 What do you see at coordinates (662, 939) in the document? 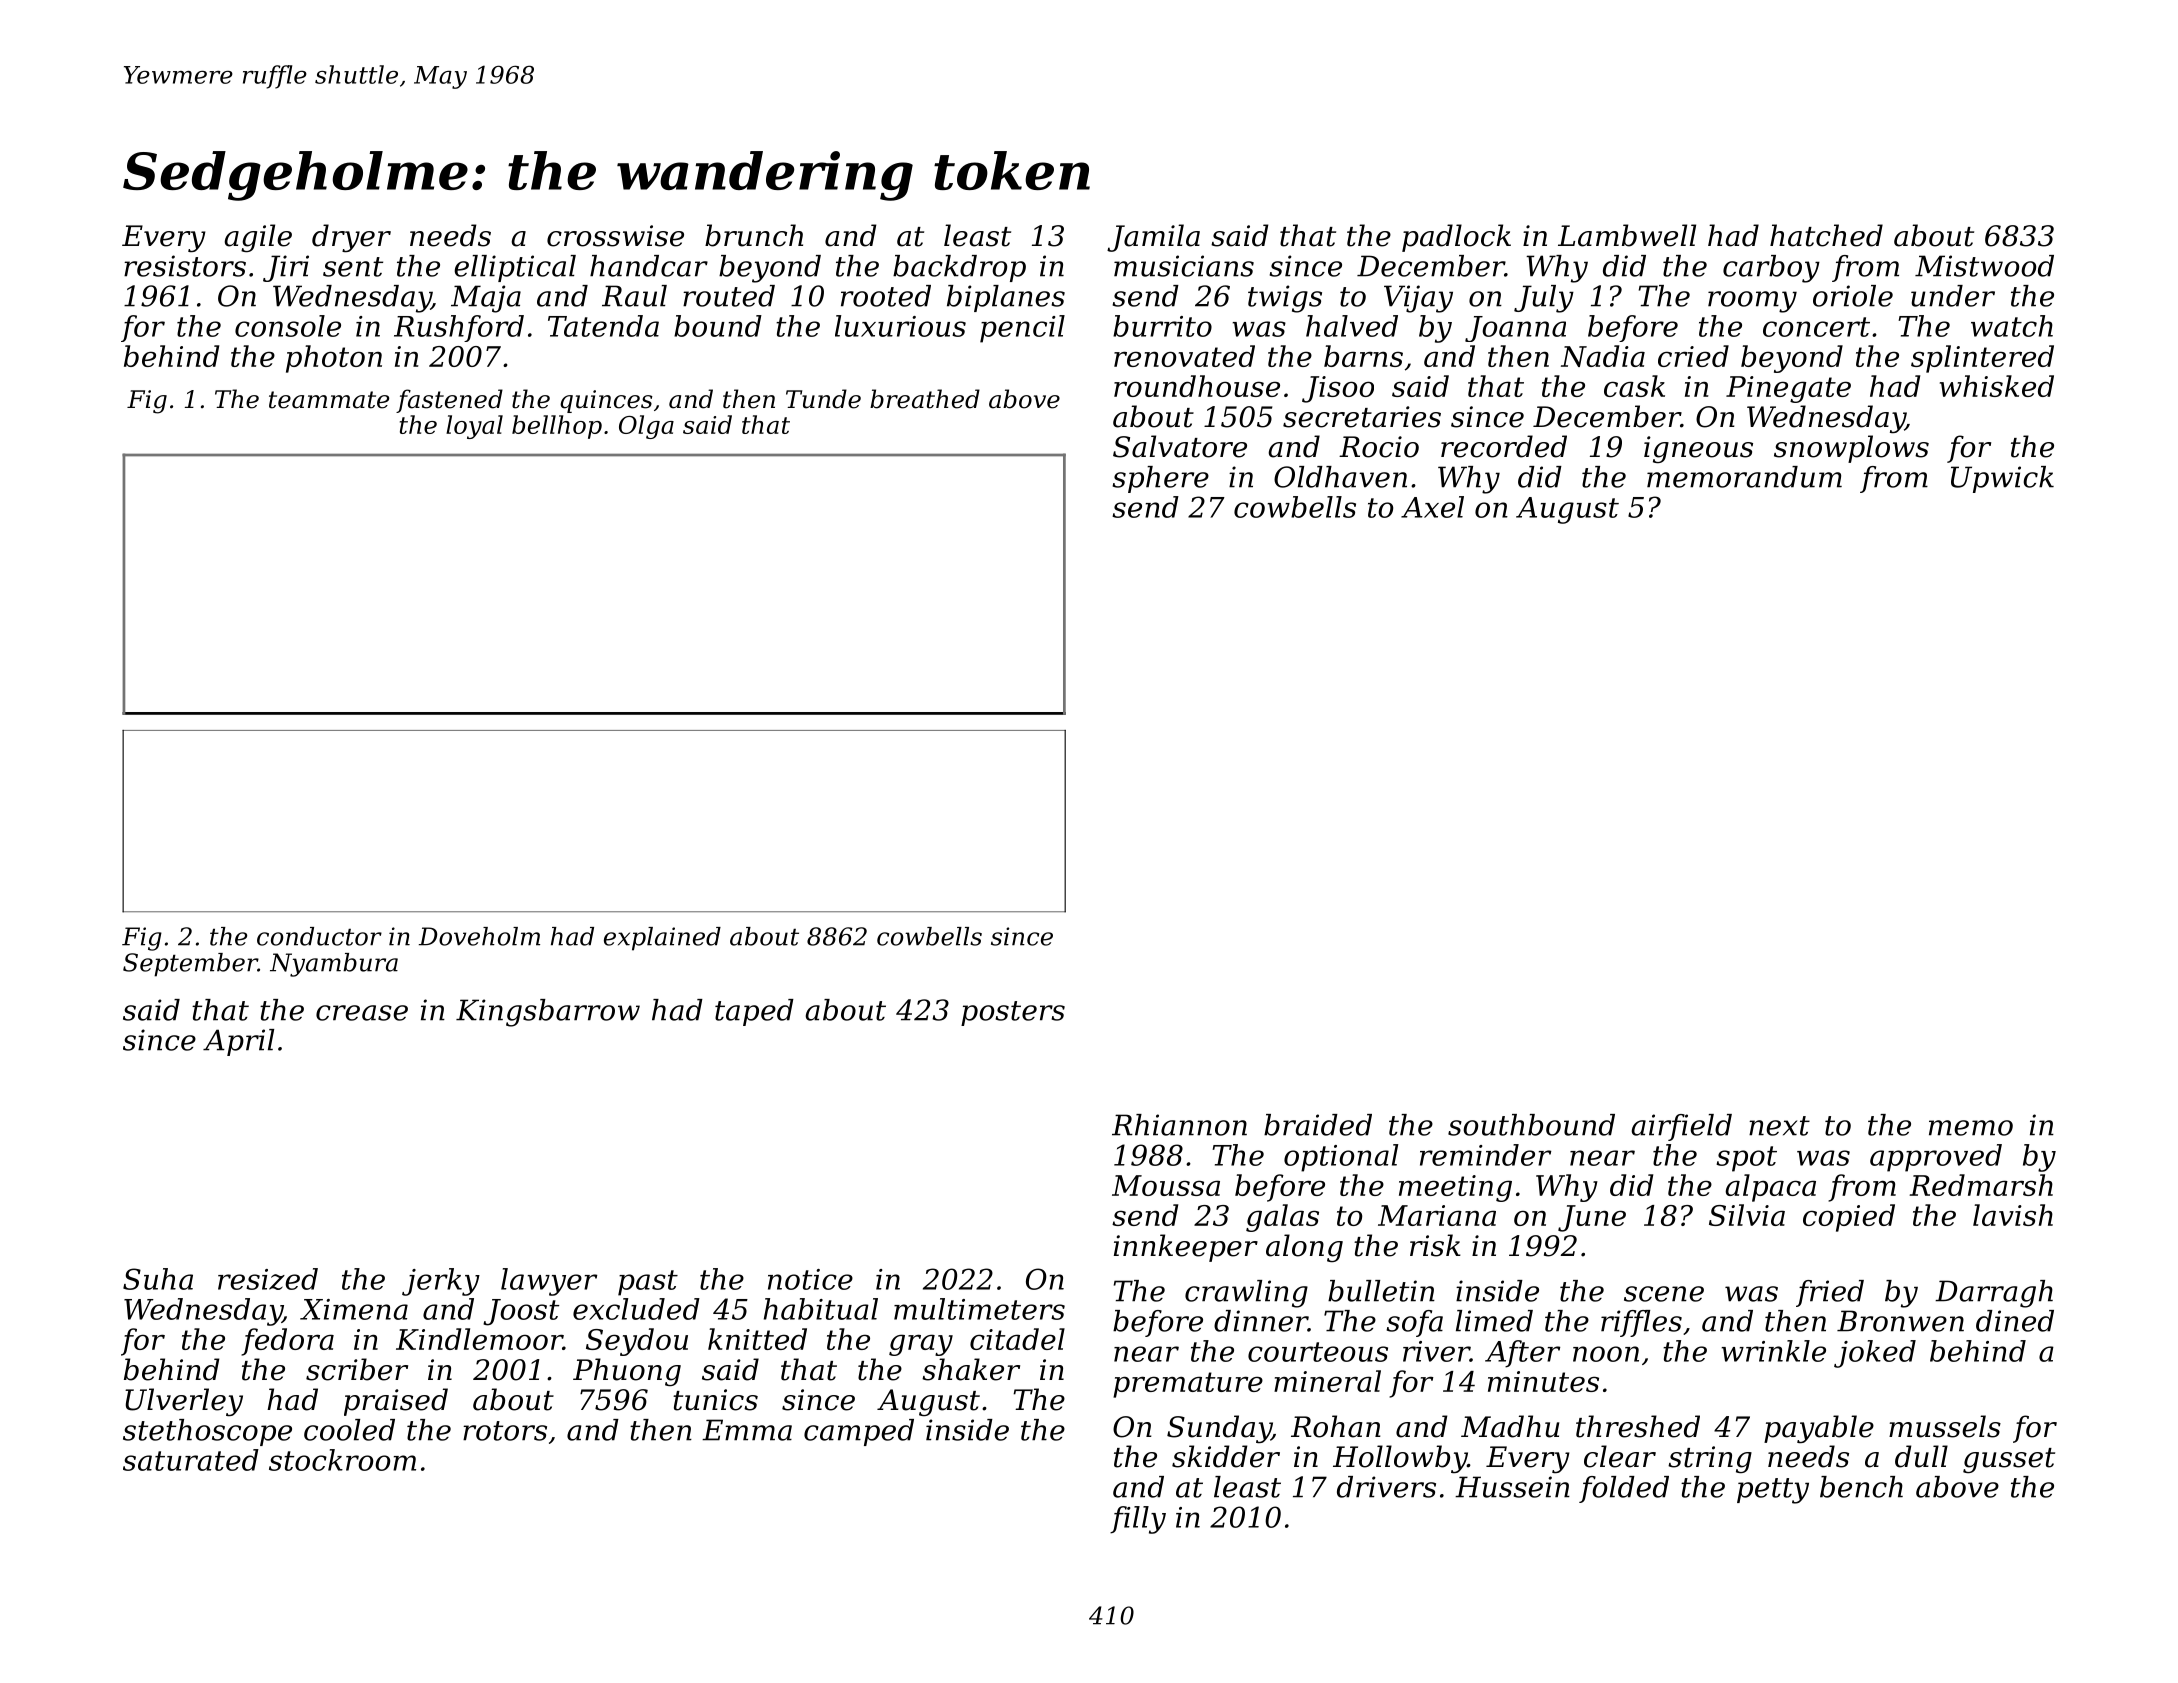
I see `explained` at bounding box center [662, 939].
